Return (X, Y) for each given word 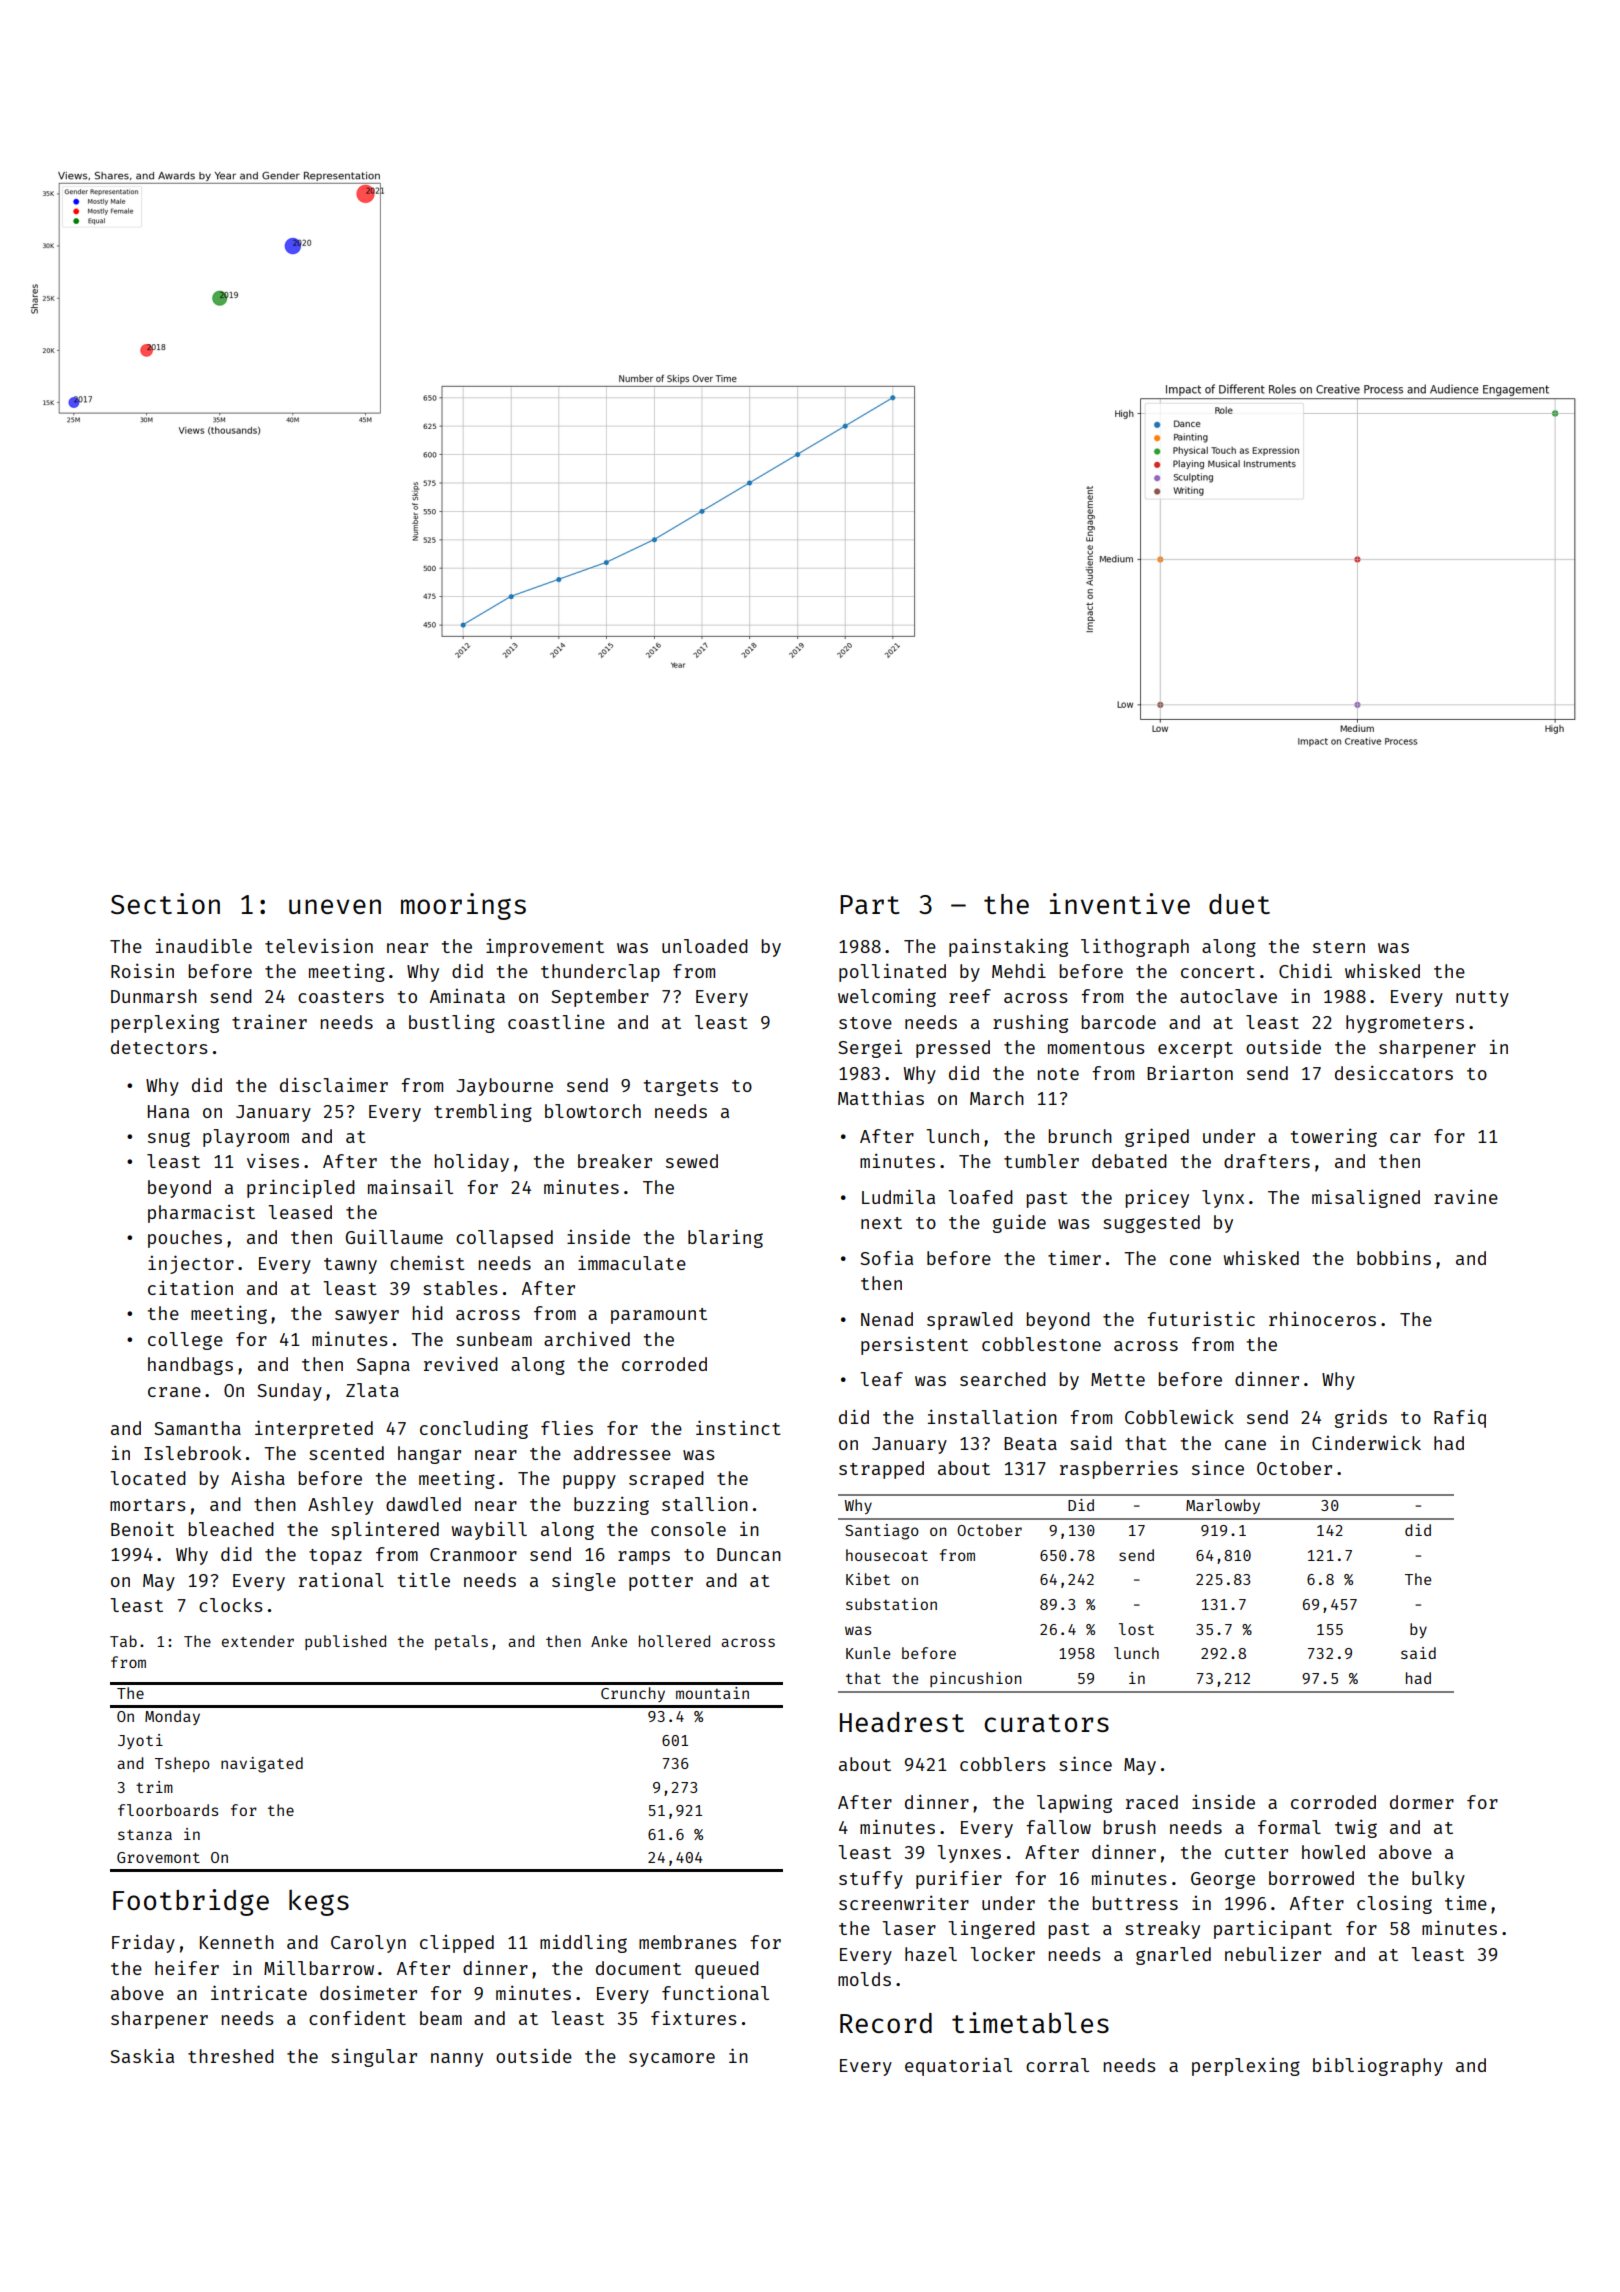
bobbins (1394, 1257)
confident (357, 2017)
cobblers (1003, 1764)
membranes (688, 1942)
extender (258, 1641)
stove (865, 1023)
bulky (1438, 1880)
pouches (185, 1239)
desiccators (1394, 1072)
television (319, 945)
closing (1394, 1904)
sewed (692, 1161)
